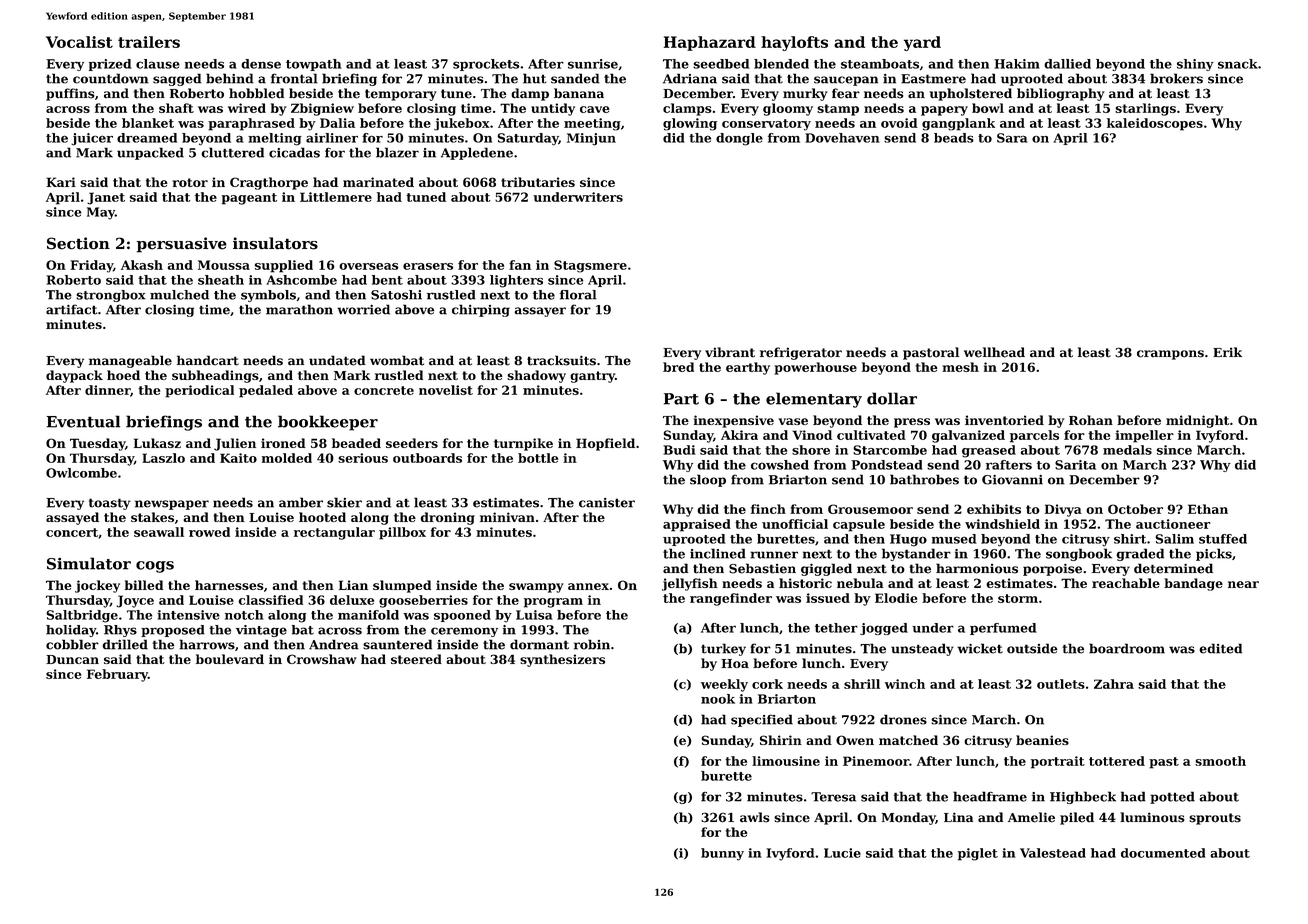  Describe the element at coordinates (994, 352) in the screenshot. I see `wellhead` at that location.
